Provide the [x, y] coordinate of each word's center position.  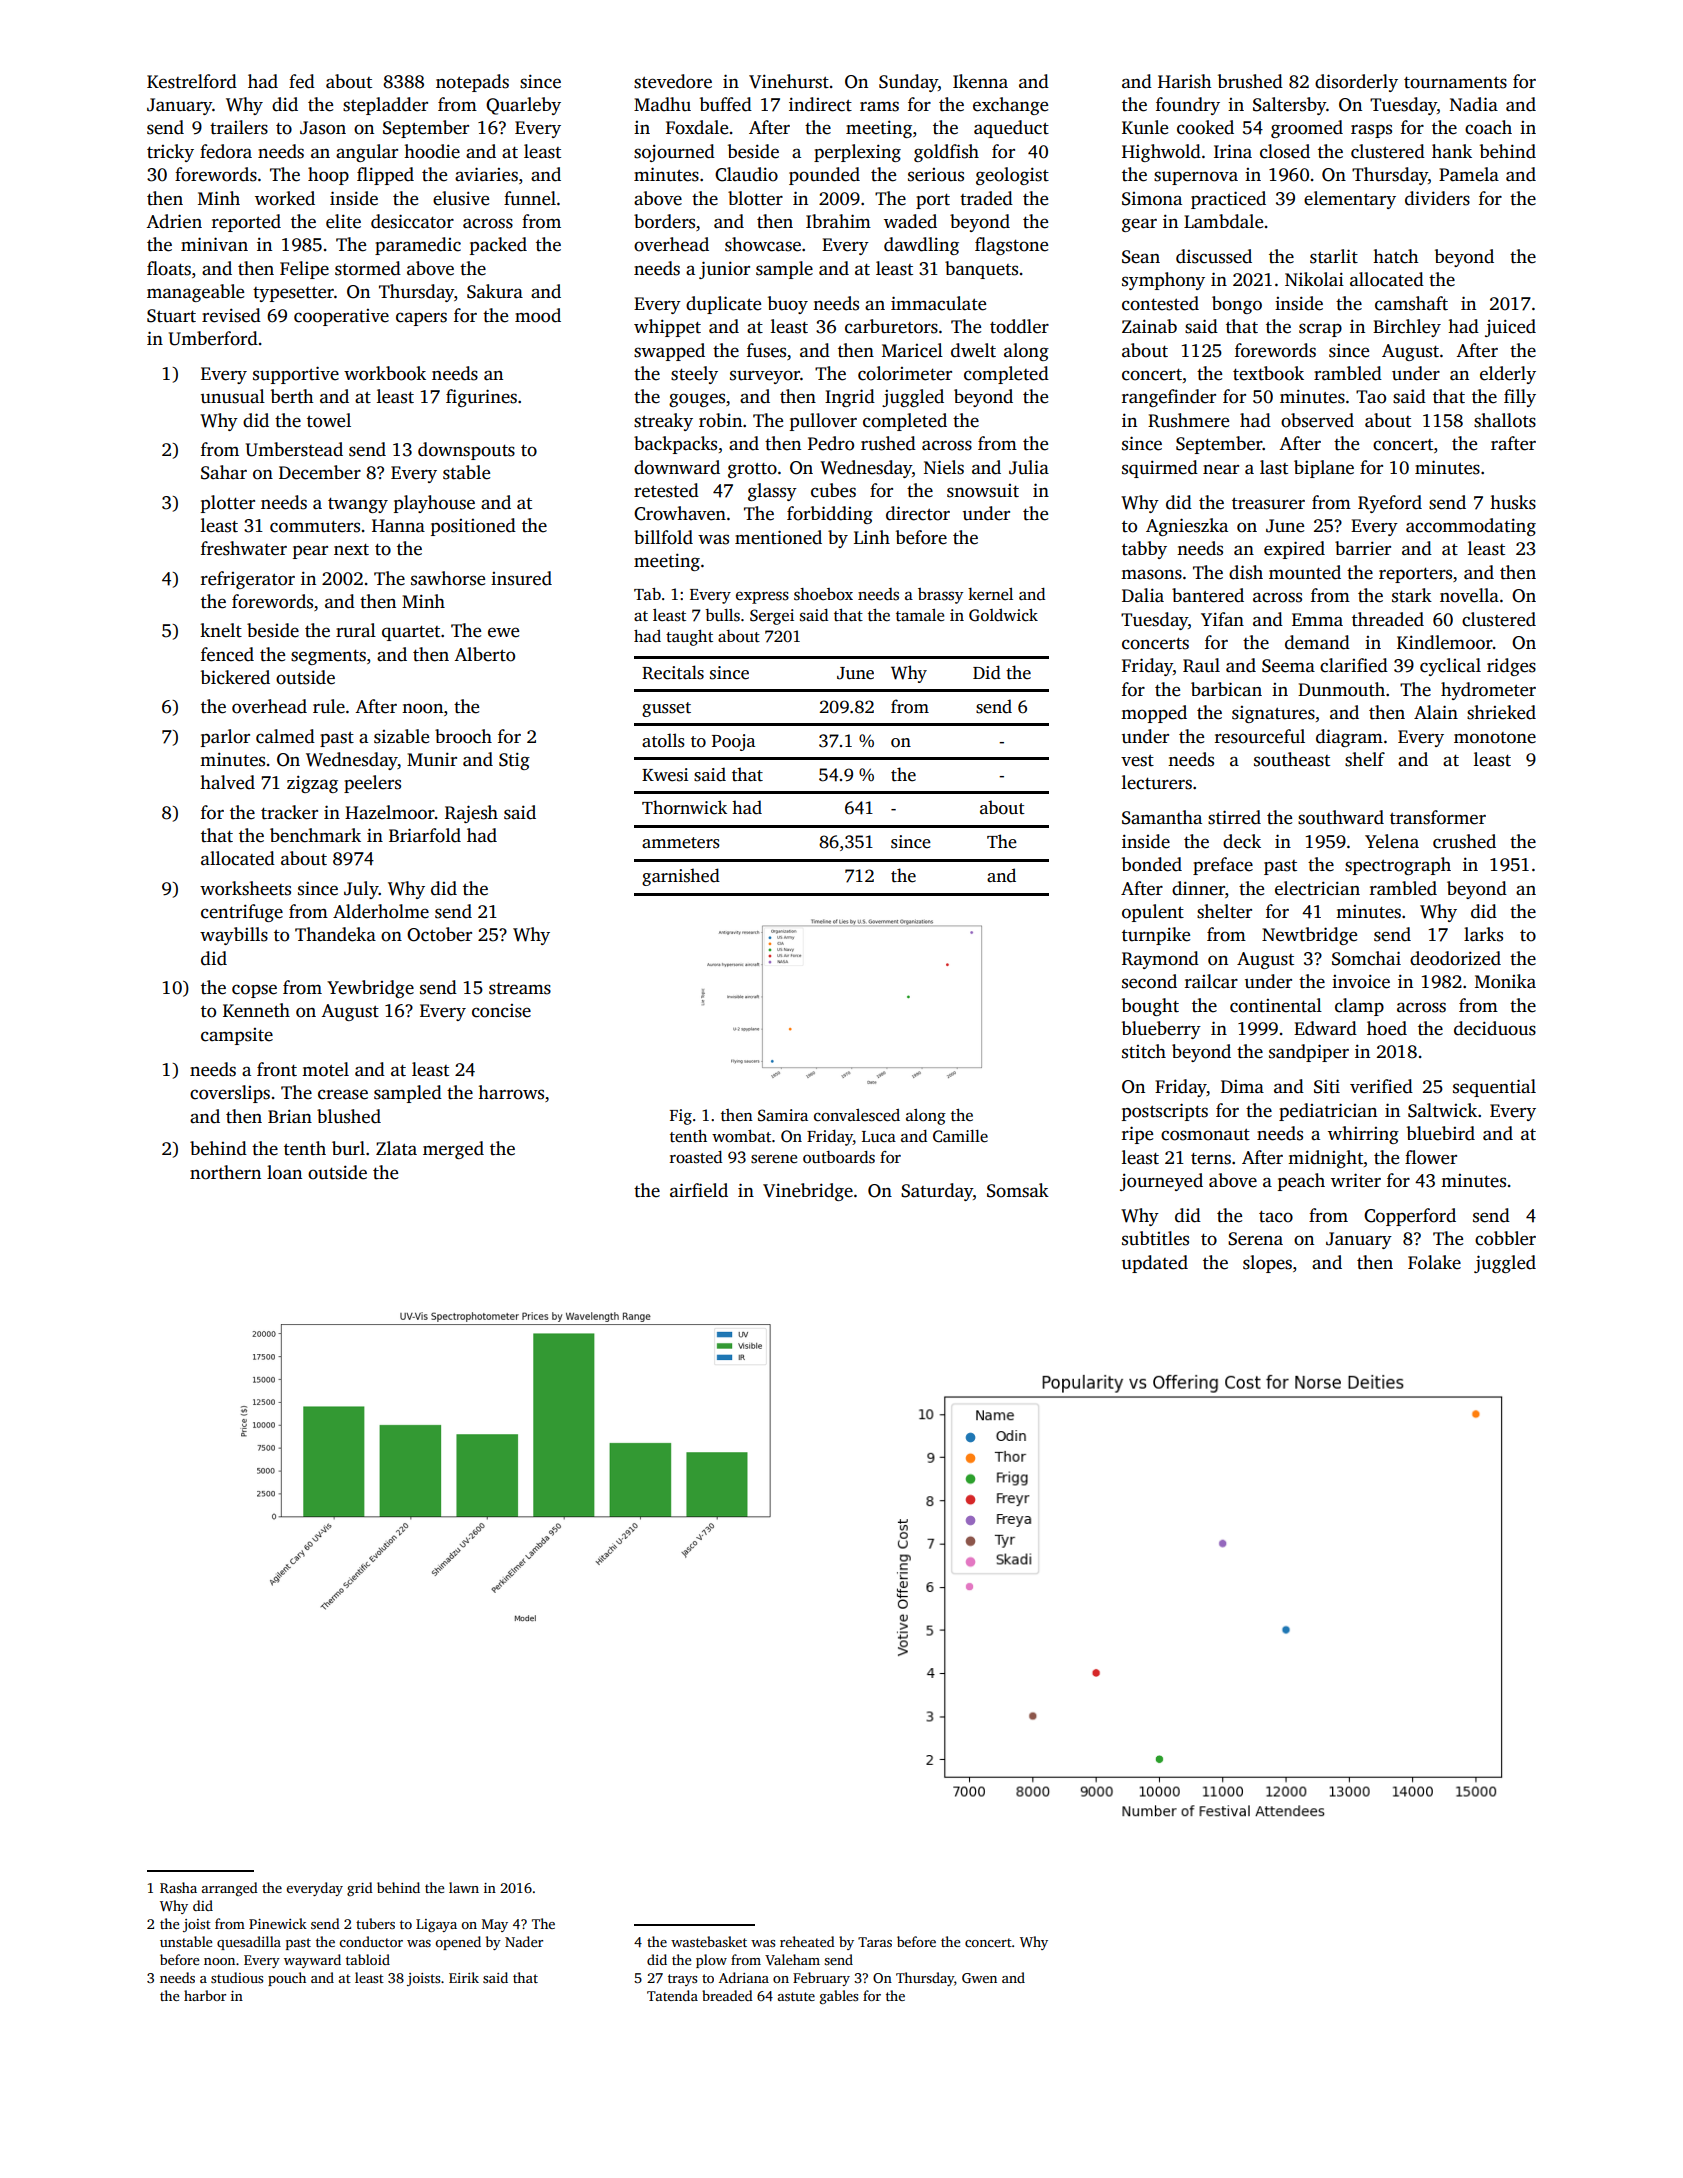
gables [839, 1997]
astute [796, 1996]
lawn [464, 1887]
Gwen [979, 1978]
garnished [681, 877]
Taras [875, 1942]
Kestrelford [192, 81]
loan [284, 1172]
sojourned [674, 153]
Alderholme [381, 911]
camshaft [1411, 303]
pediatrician [1328, 1112]
